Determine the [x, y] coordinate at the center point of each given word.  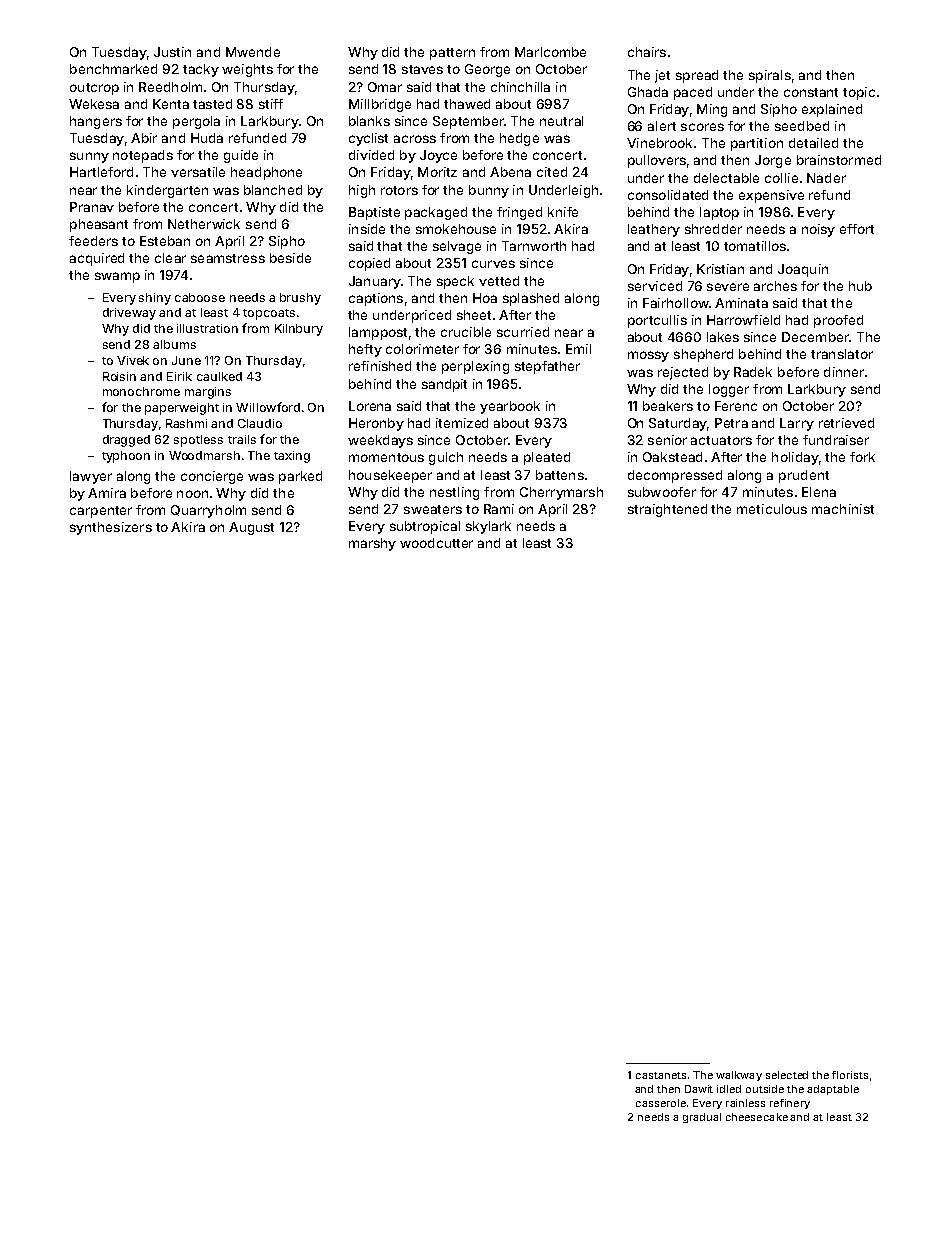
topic [859, 93]
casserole [661, 1103]
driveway [129, 314]
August [251, 528]
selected [787, 1075]
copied [369, 264]
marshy [372, 544]
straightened [667, 510]
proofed [838, 321]
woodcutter [436, 543]
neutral [561, 121]
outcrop [94, 89]
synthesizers [111, 528]
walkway [739, 1076]
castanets [661, 1075]
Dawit [699, 1089]
